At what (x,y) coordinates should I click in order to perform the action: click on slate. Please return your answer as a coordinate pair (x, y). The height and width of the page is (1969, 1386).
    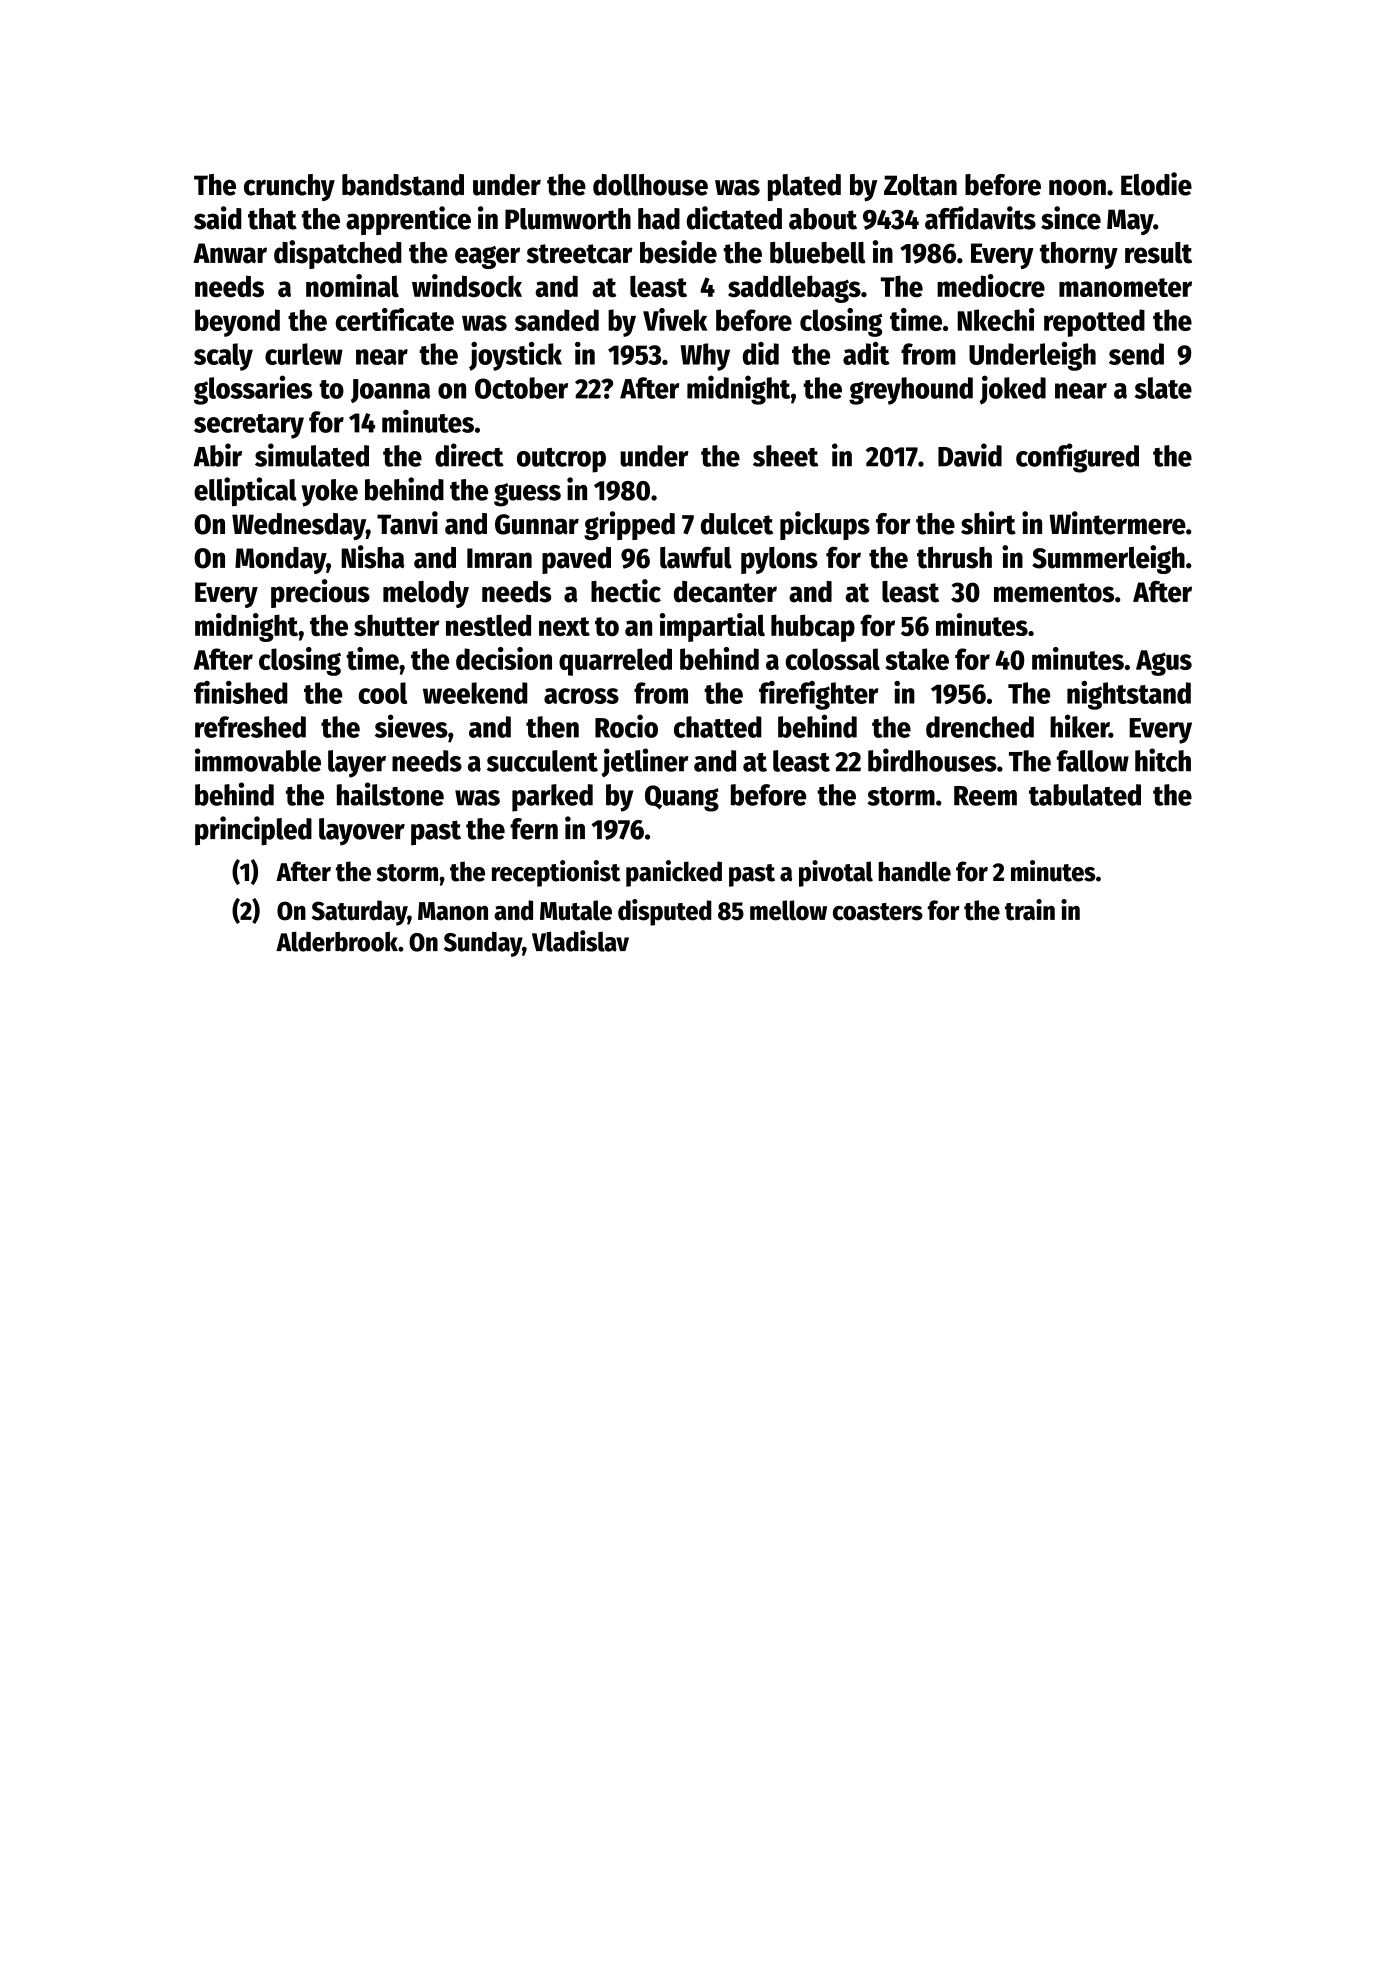
    Looking at the image, I should click on (1163, 388).
